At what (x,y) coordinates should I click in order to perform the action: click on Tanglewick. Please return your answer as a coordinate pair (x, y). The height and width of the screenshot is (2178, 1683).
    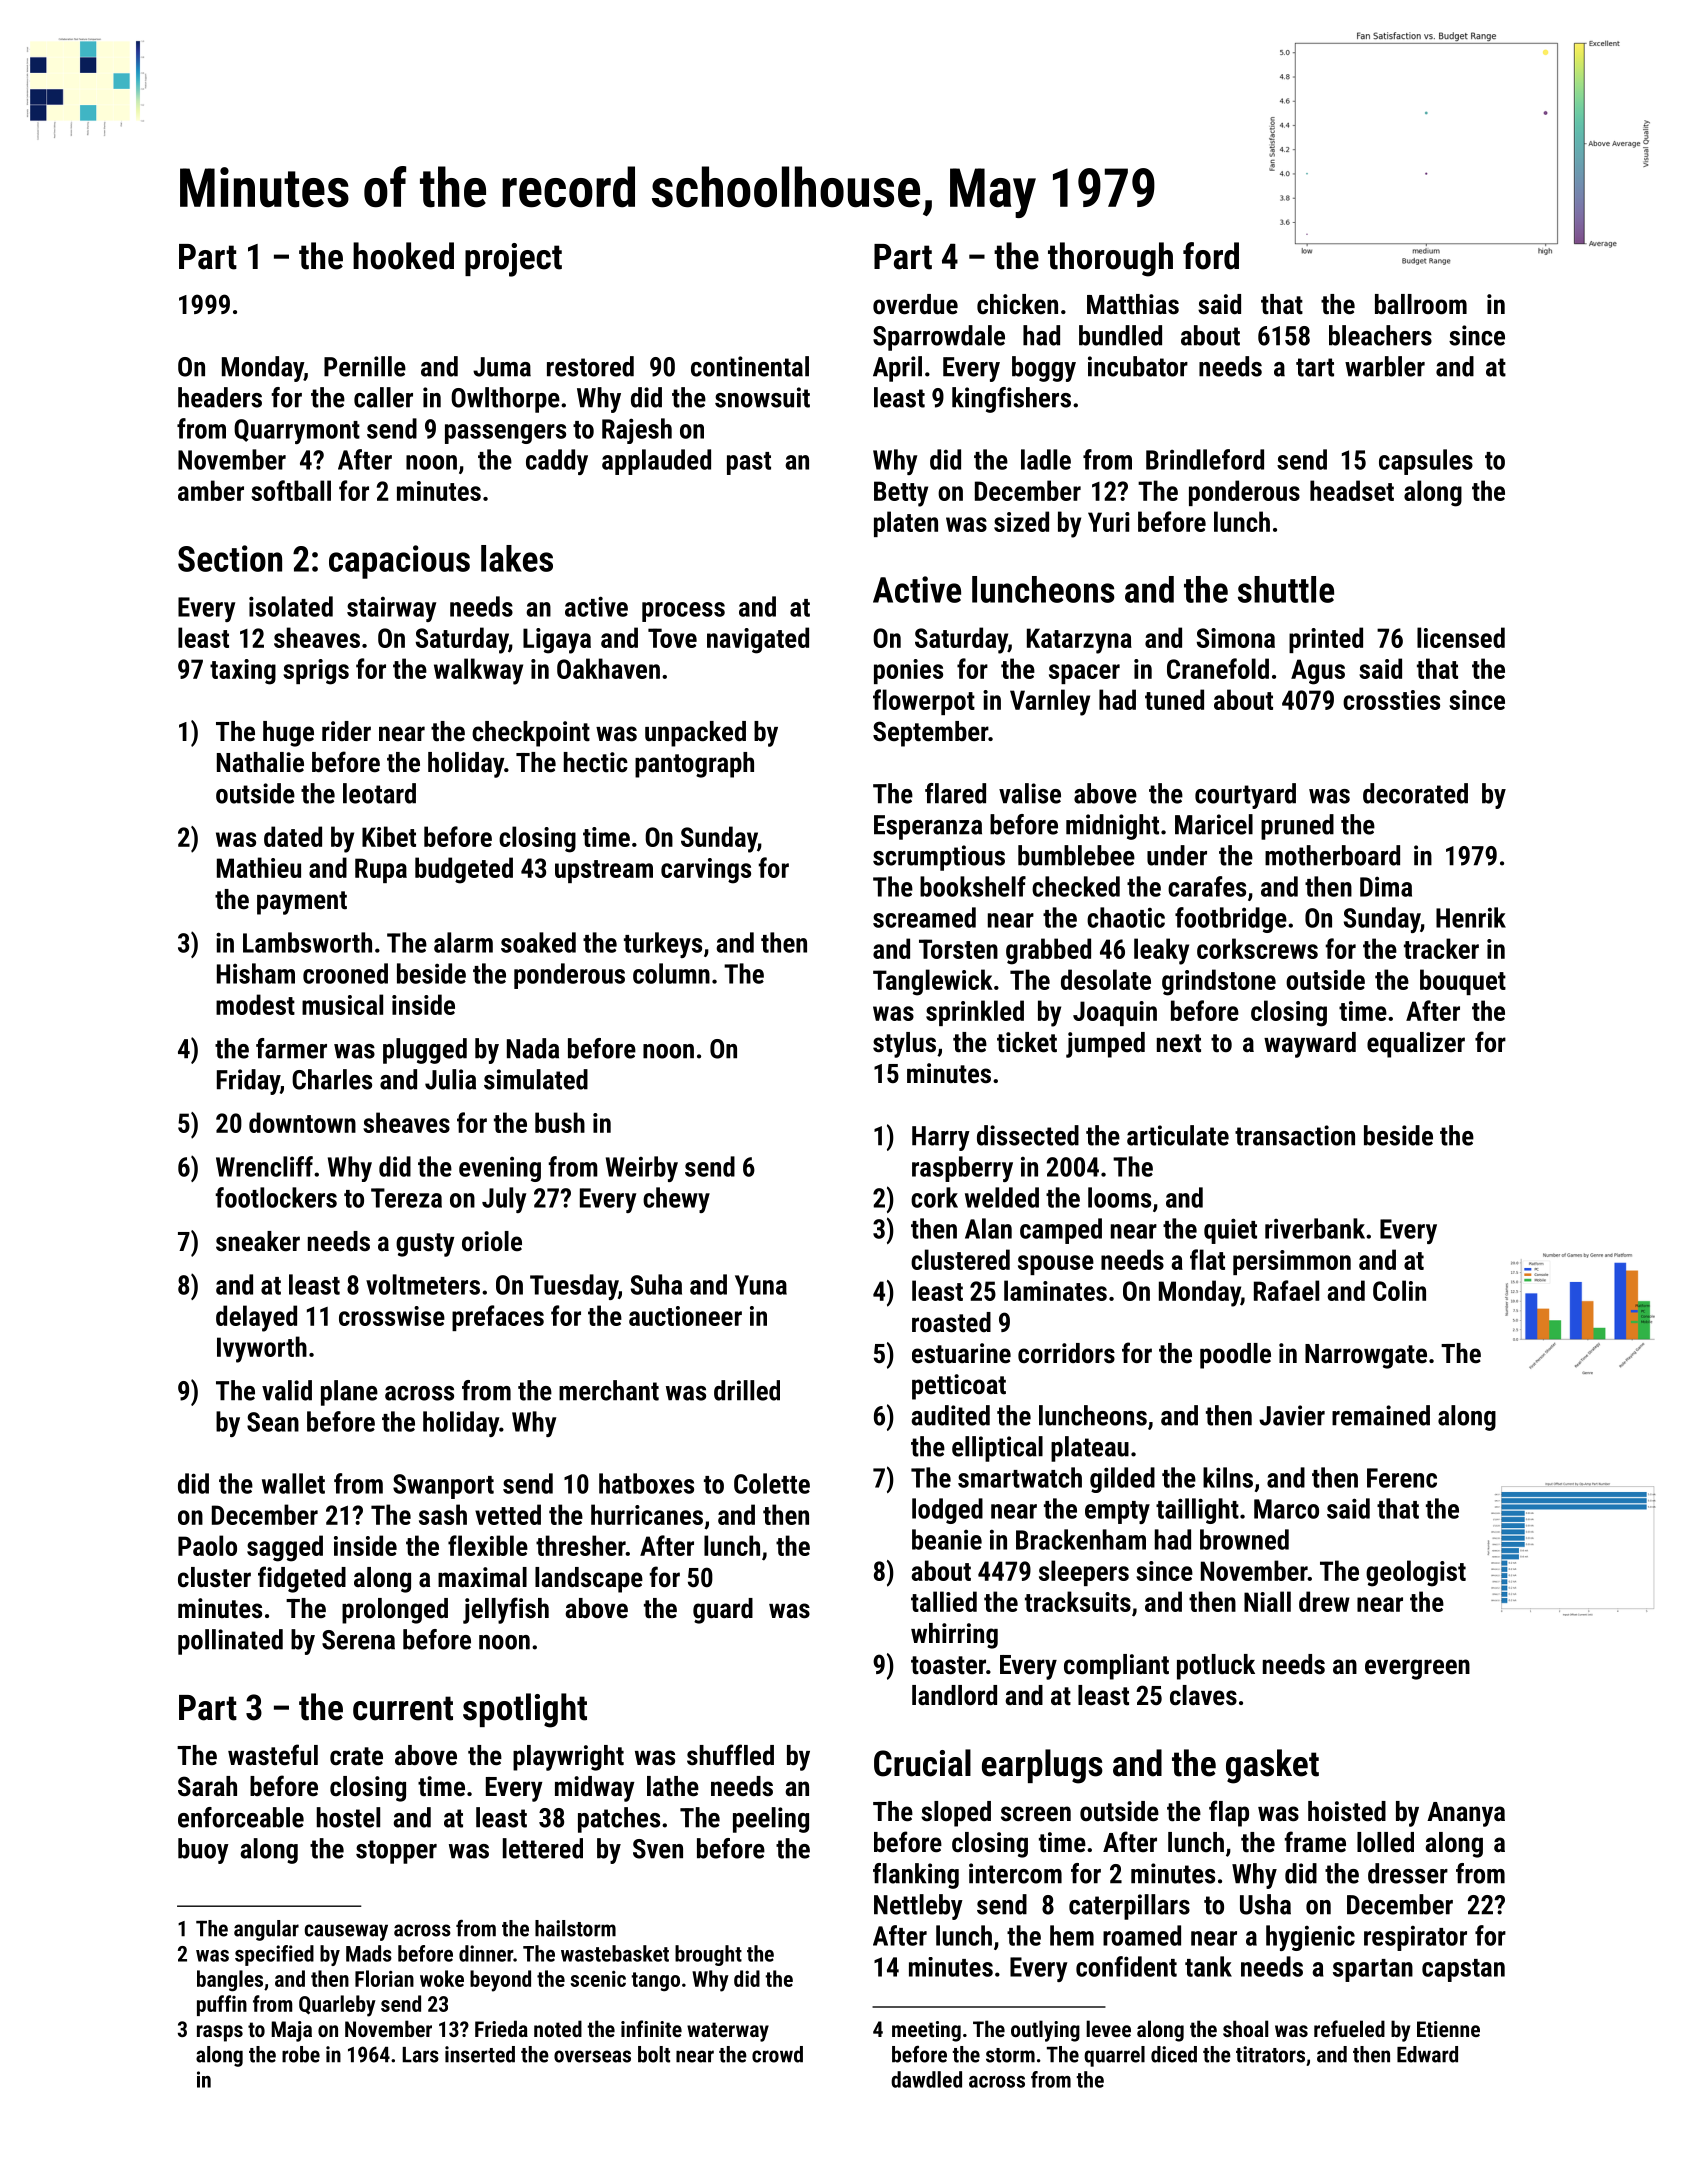
    Looking at the image, I should click on (933, 982).
